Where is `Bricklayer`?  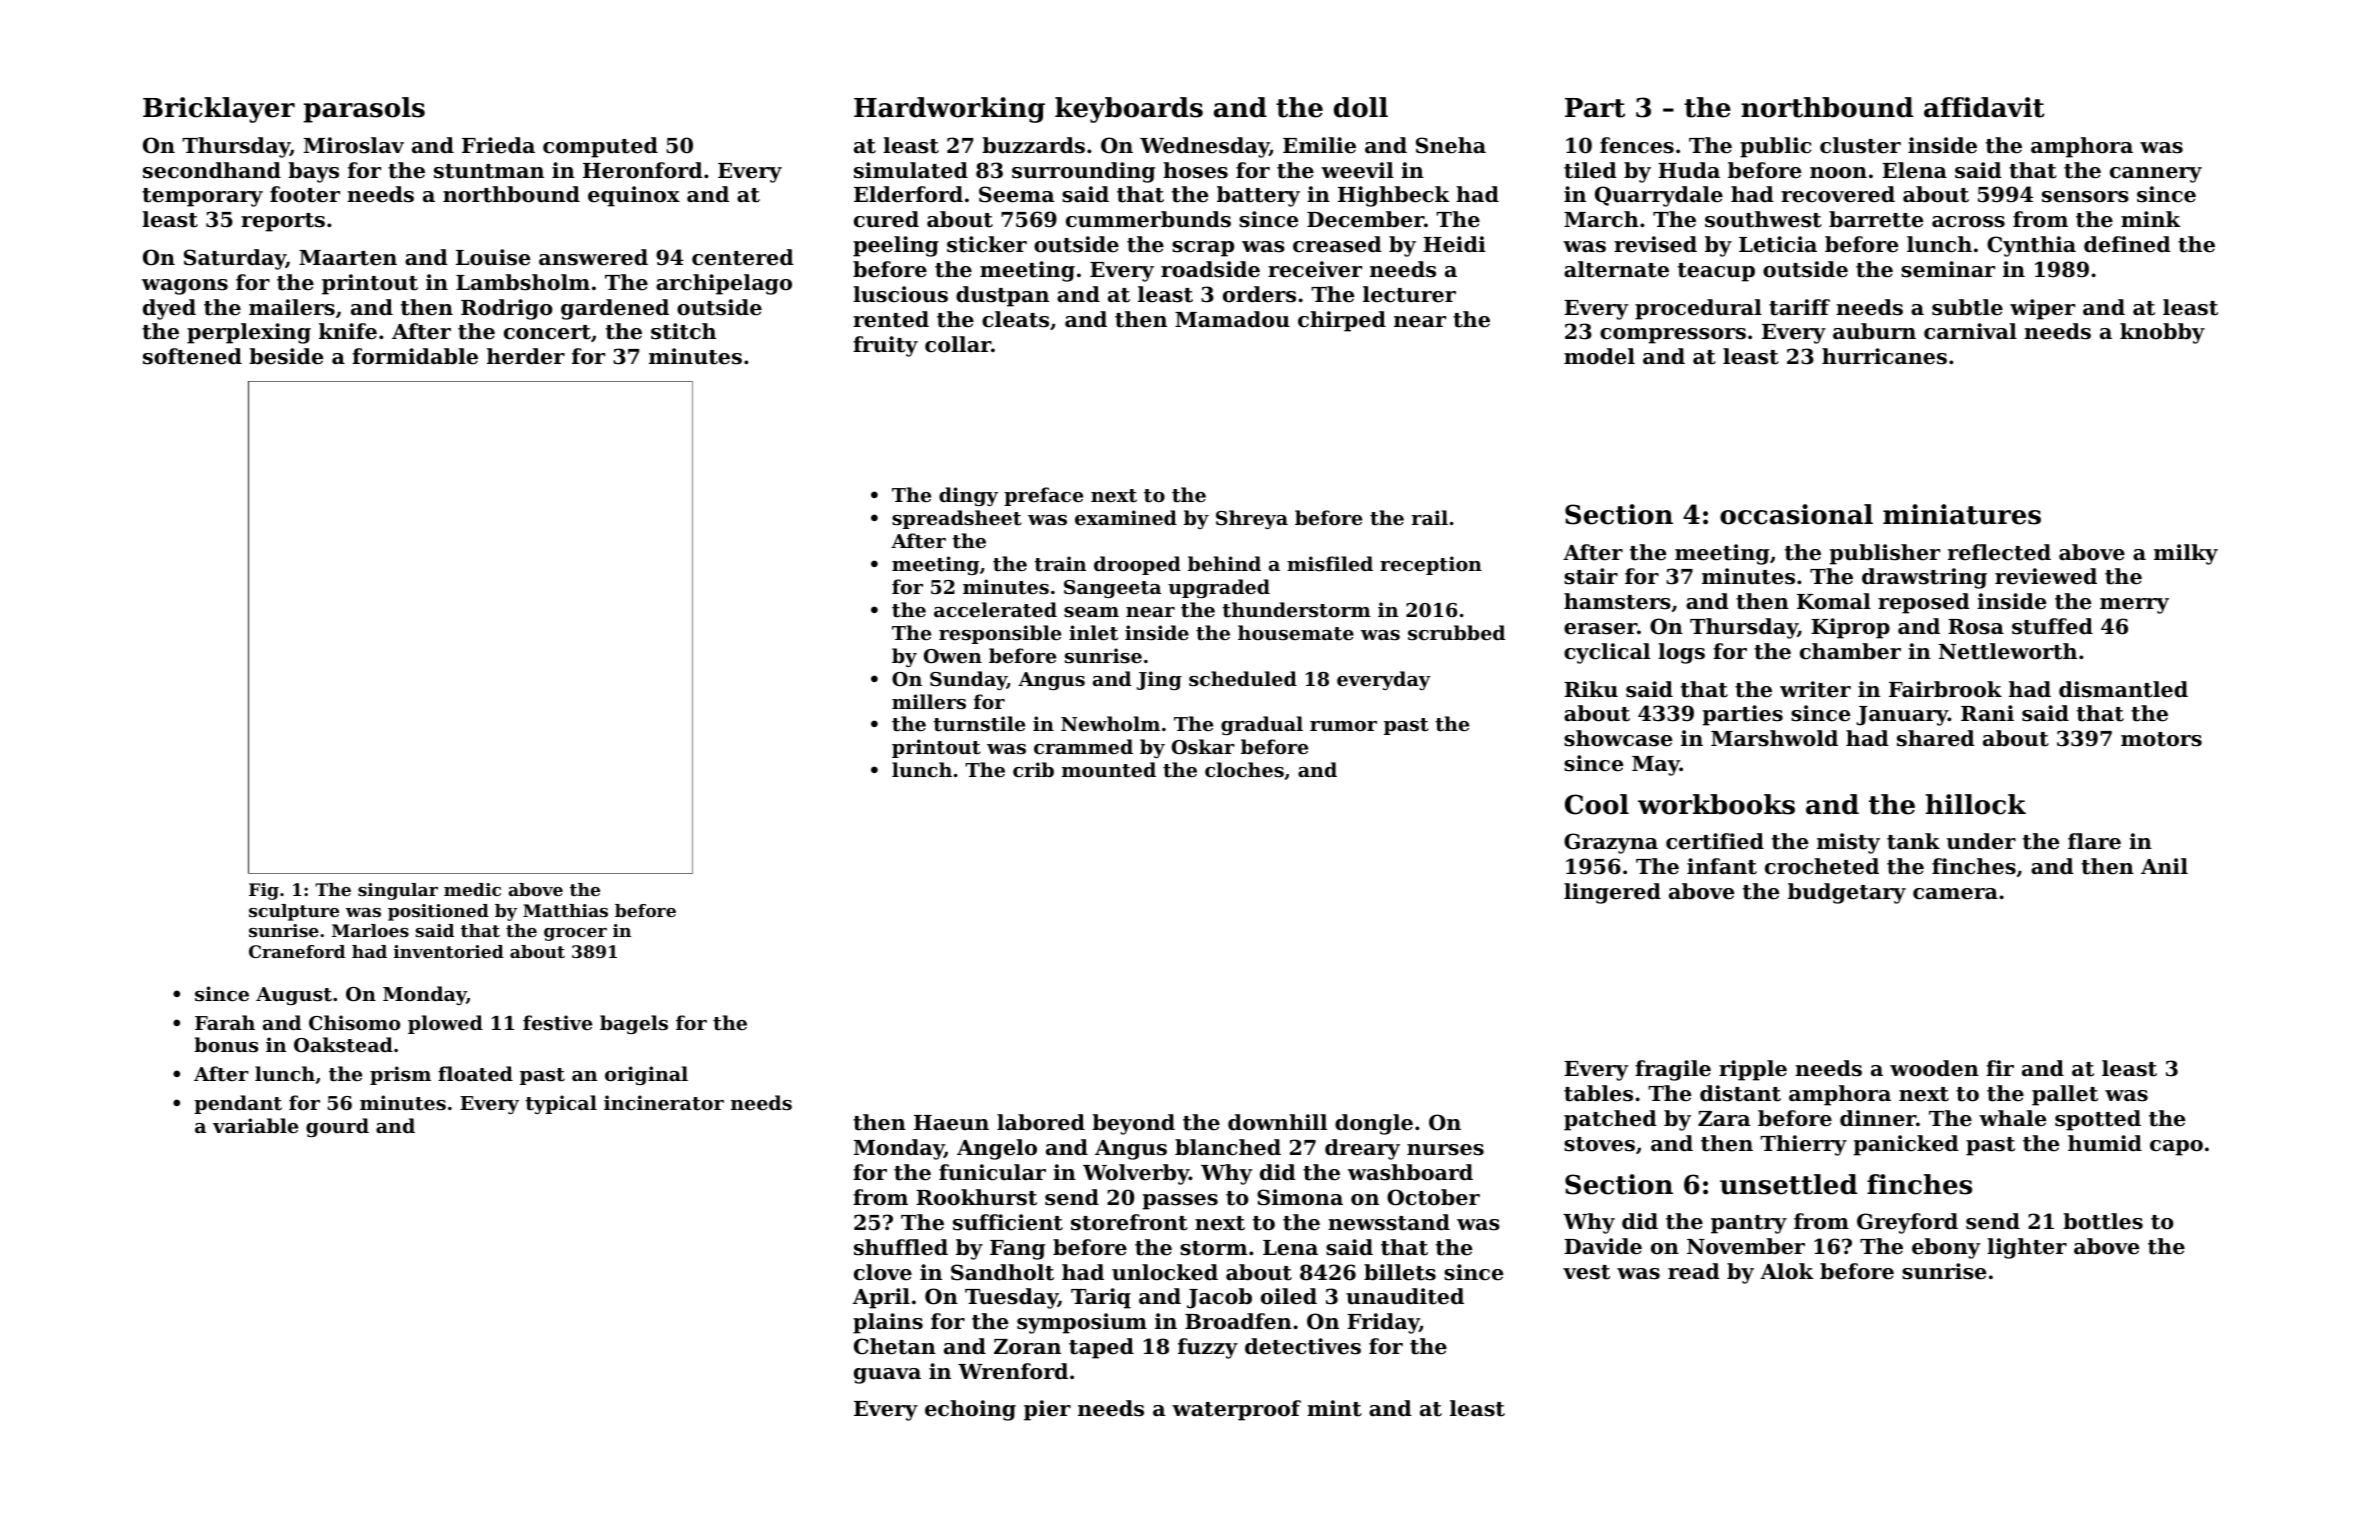
Bricklayer is located at coordinates (219, 110).
